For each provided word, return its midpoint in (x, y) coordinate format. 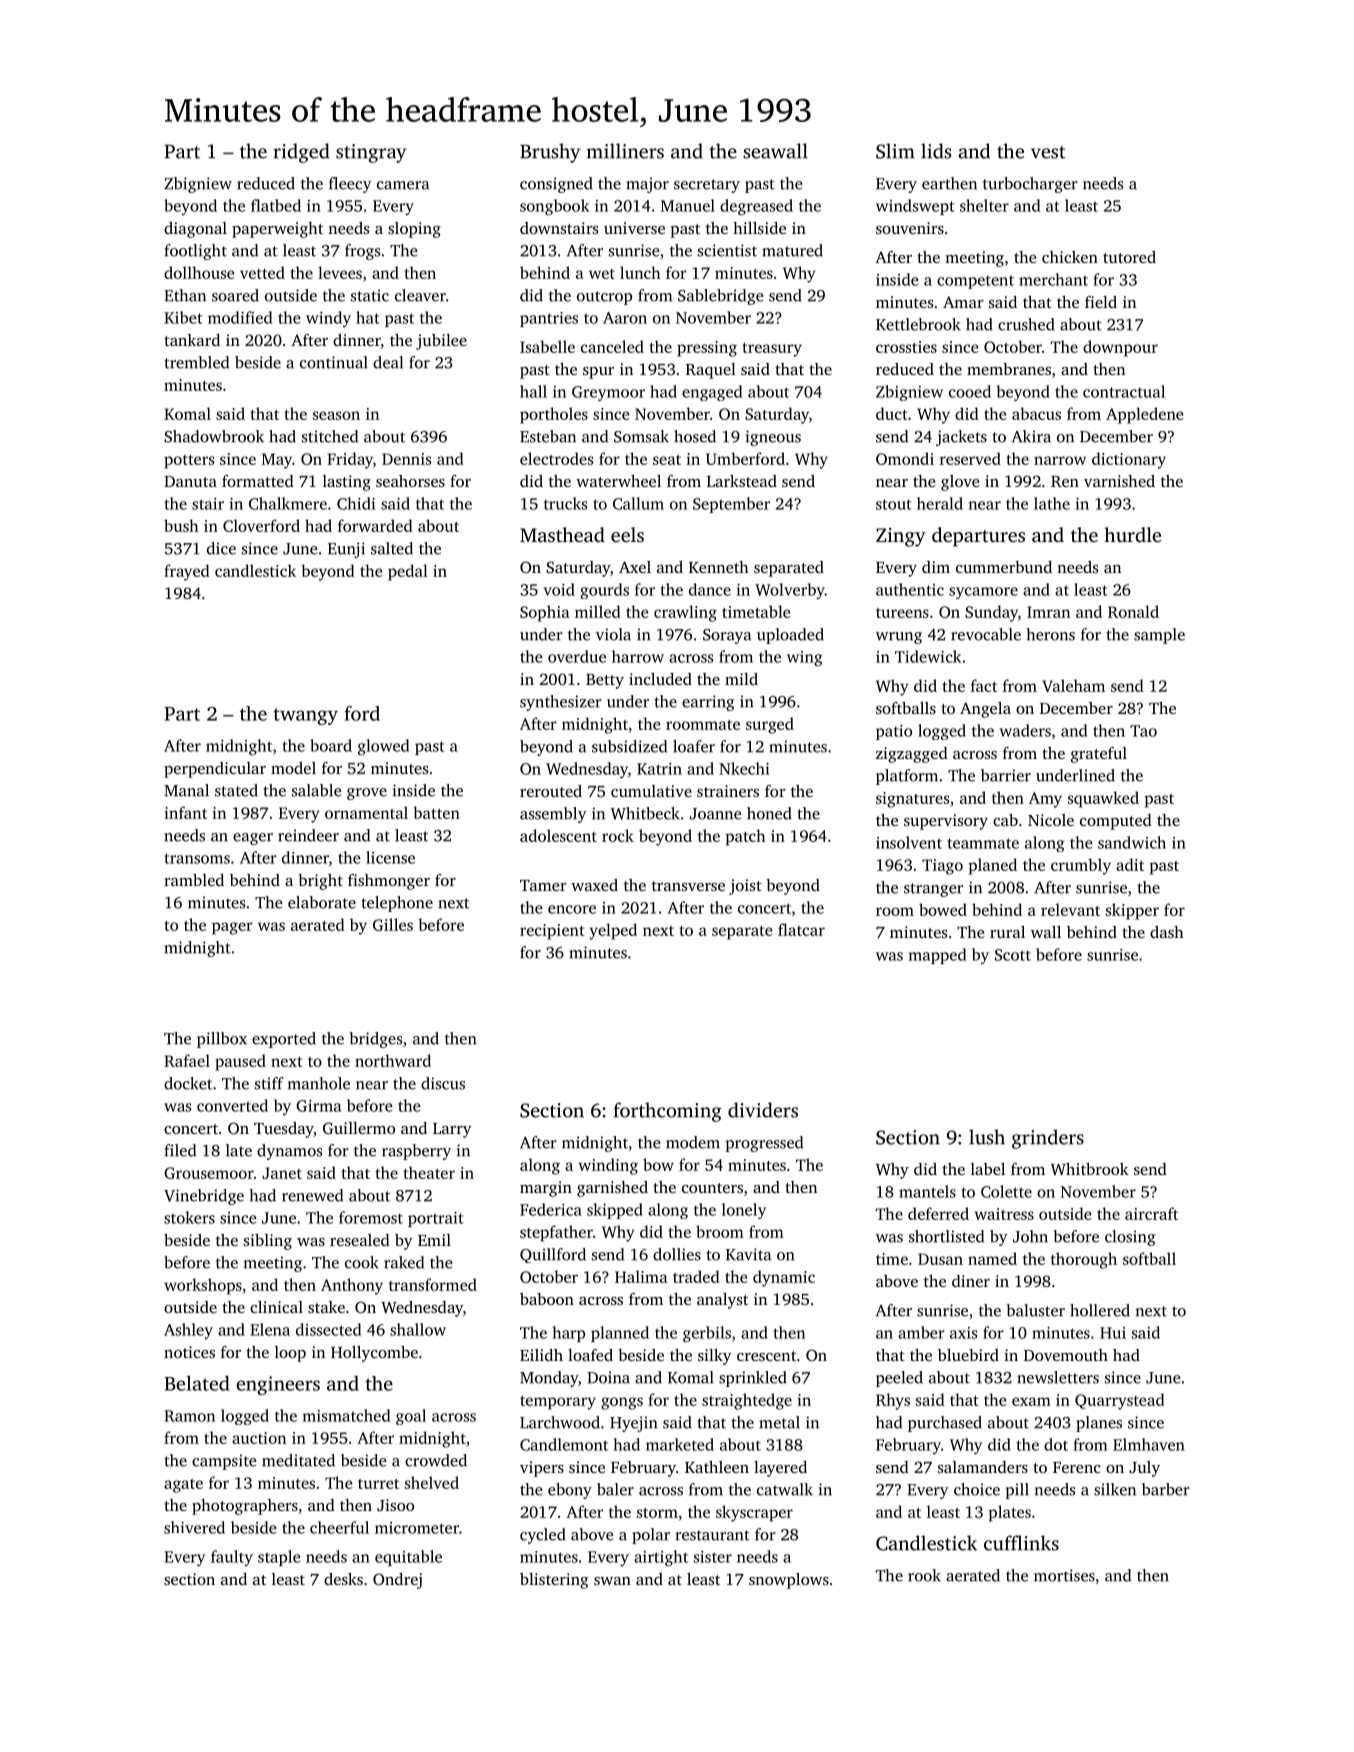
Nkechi (744, 768)
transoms (197, 858)
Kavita (748, 1254)
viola (613, 634)
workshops (203, 1286)
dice (221, 548)
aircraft (1151, 1213)
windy (328, 319)
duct (892, 413)
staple (279, 1558)
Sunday (991, 613)
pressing (707, 349)
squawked (1103, 799)
